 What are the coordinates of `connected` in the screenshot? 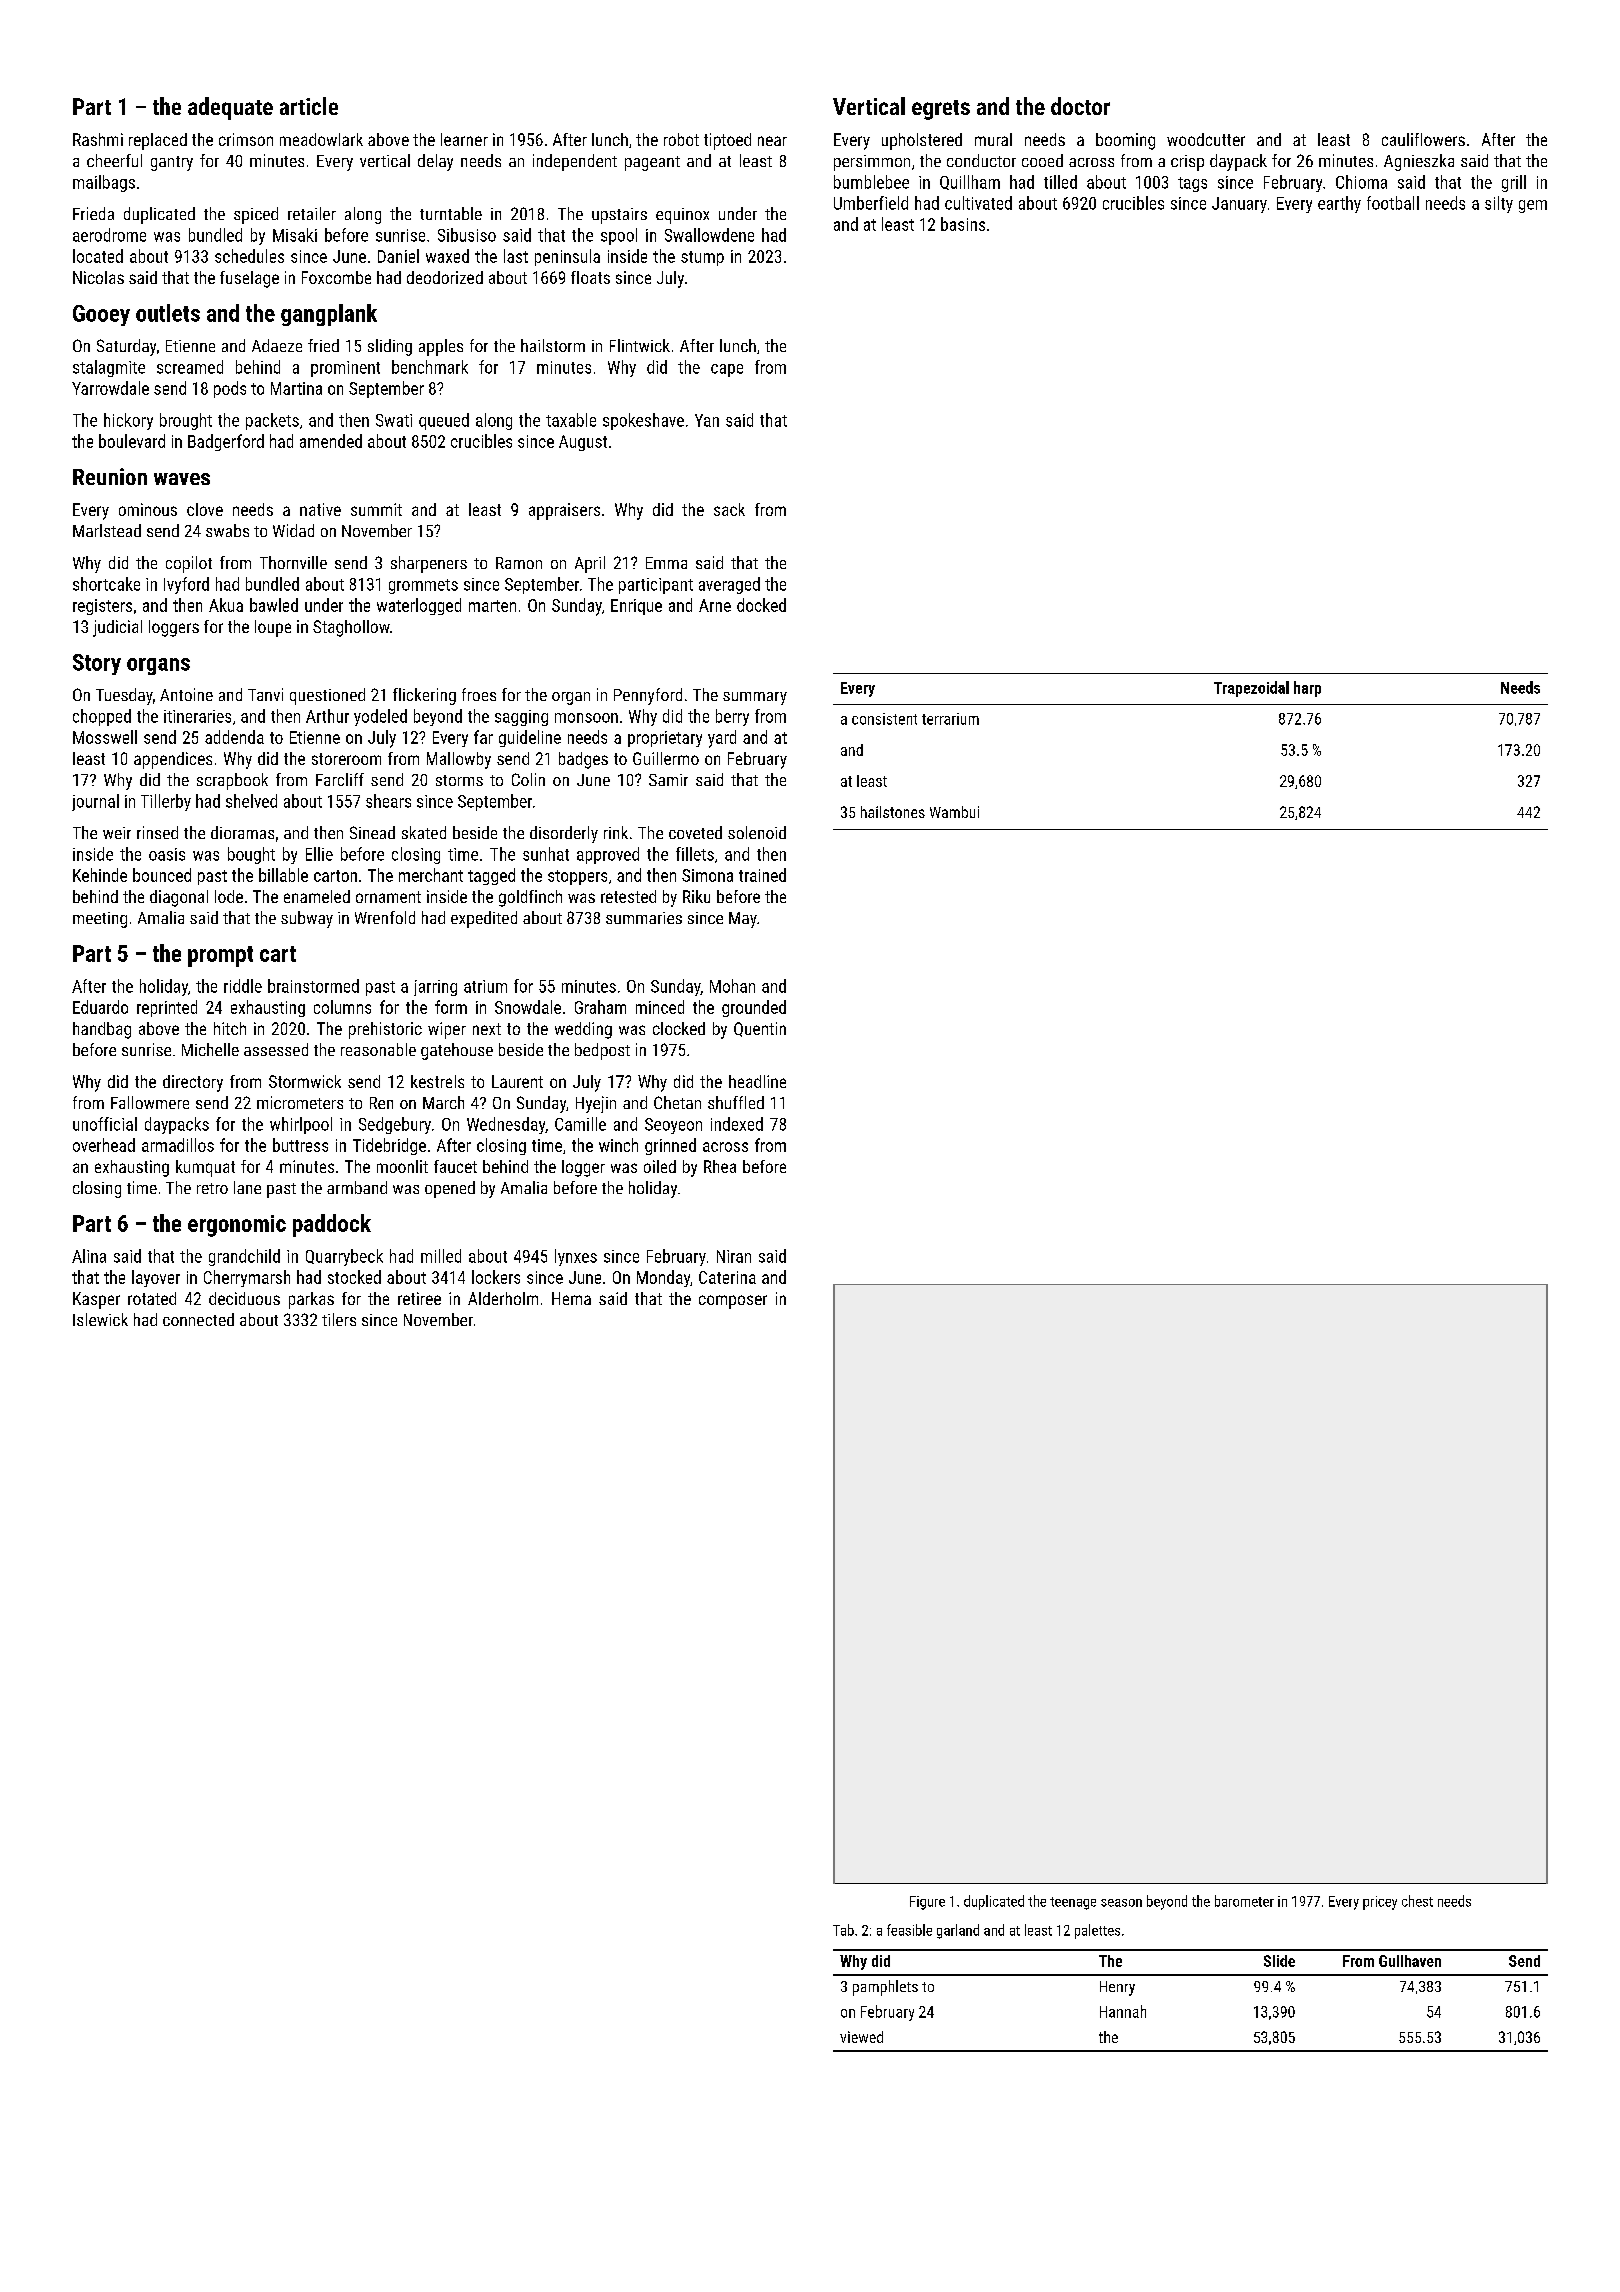 It's located at (198, 1319).
